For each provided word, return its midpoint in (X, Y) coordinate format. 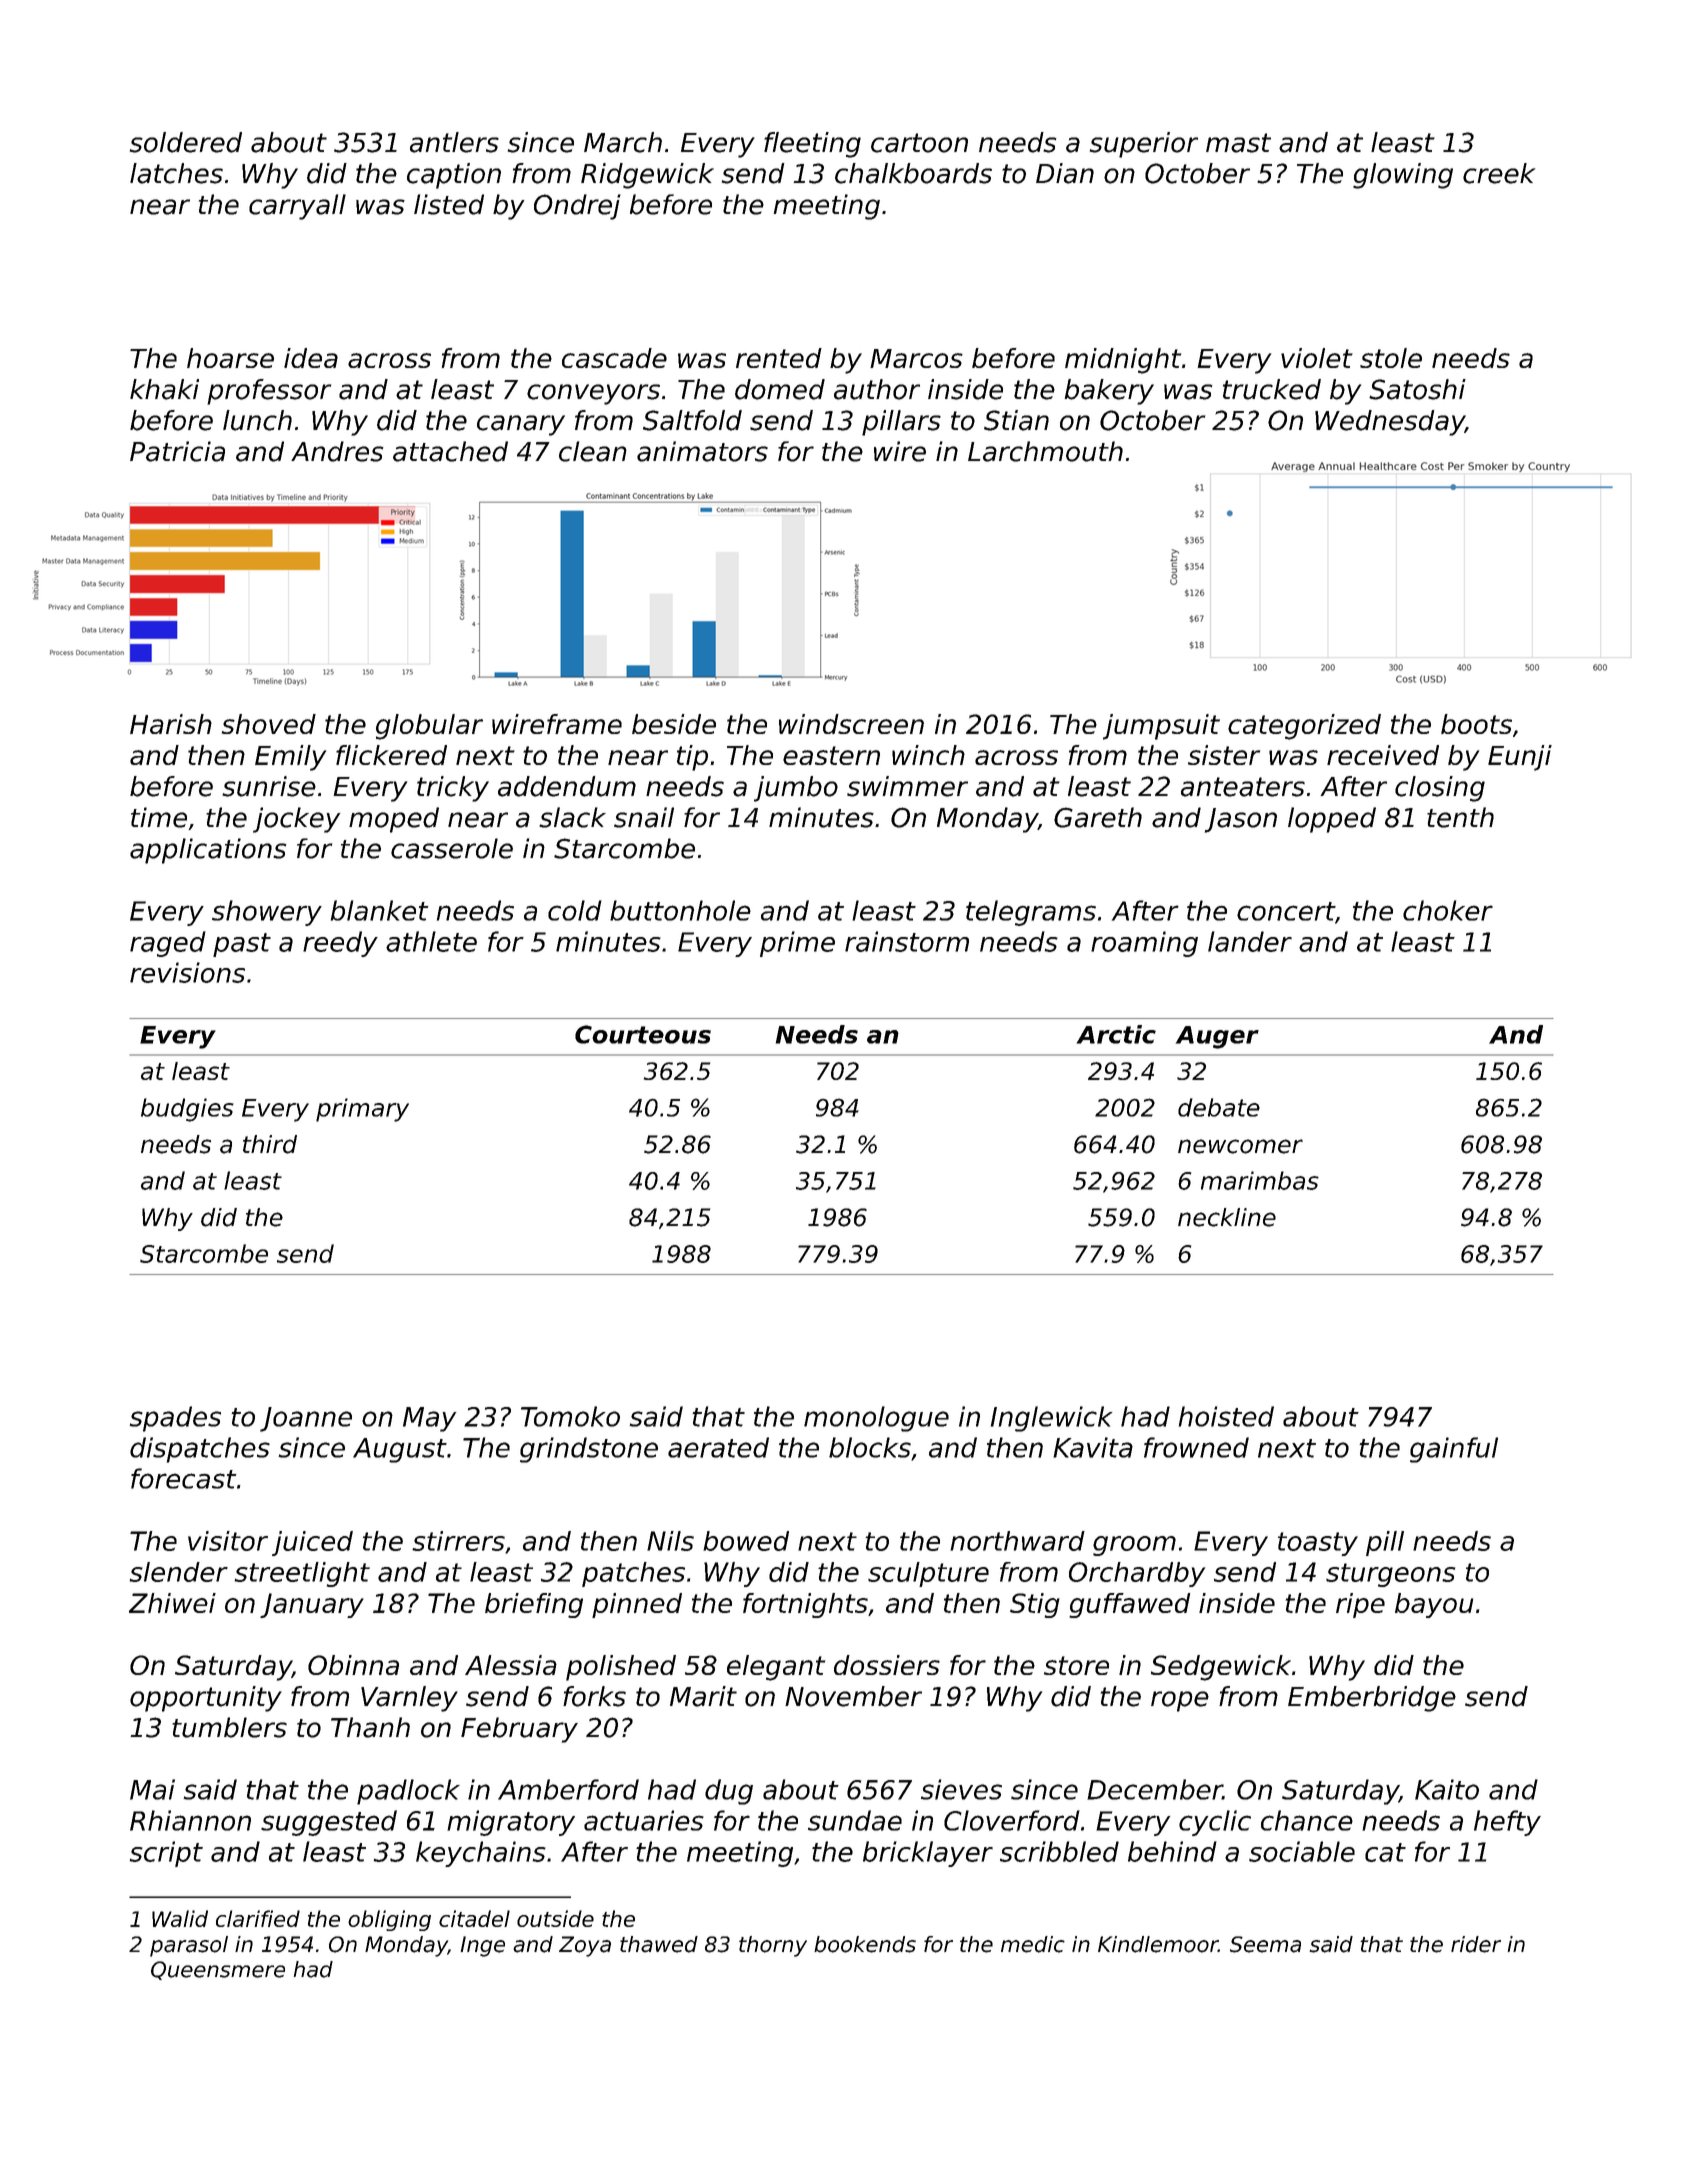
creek (1499, 173)
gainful (1454, 1450)
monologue (876, 1419)
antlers (454, 142)
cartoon (919, 143)
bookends (865, 1944)
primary (362, 1110)
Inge (483, 1946)
